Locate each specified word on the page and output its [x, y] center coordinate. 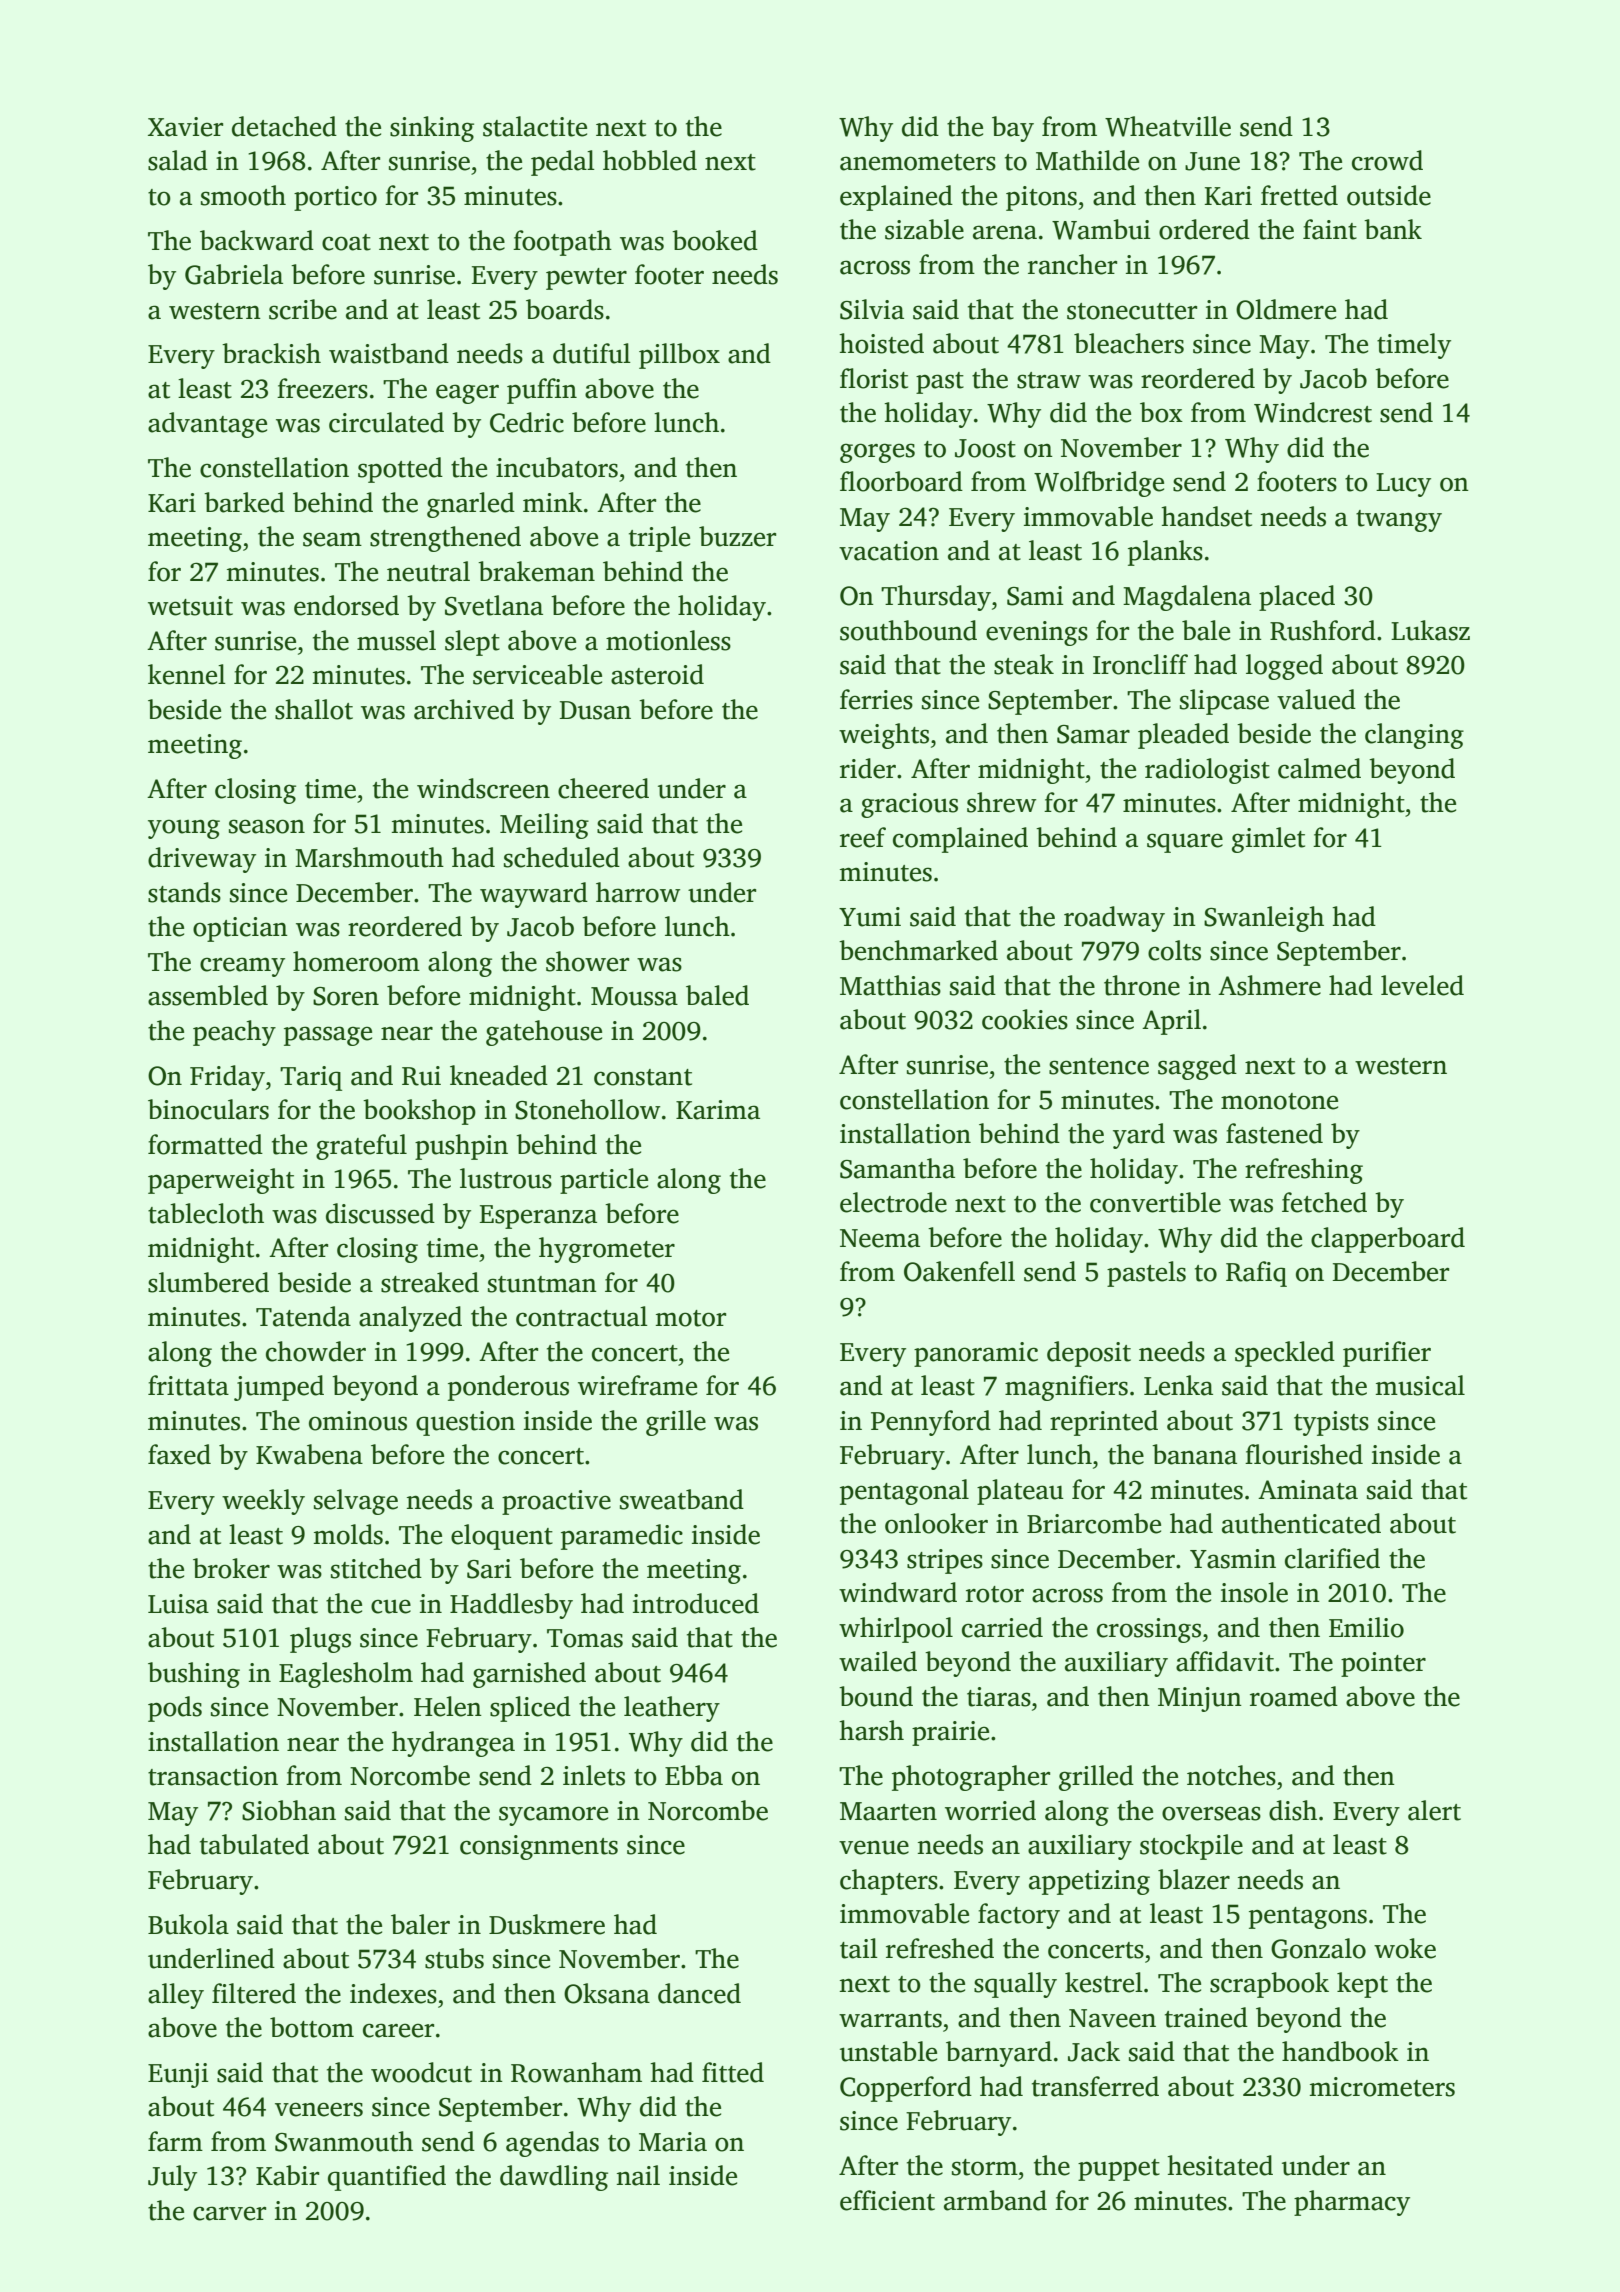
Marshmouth [369, 857]
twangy [1399, 521]
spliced [530, 1709]
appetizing [1089, 1882]
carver [229, 2213]
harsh [871, 1730]
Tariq [311, 1078]
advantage [207, 425]
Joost [985, 448]
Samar [1093, 734]
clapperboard [1388, 1240]
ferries [876, 699]
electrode [893, 1202]
